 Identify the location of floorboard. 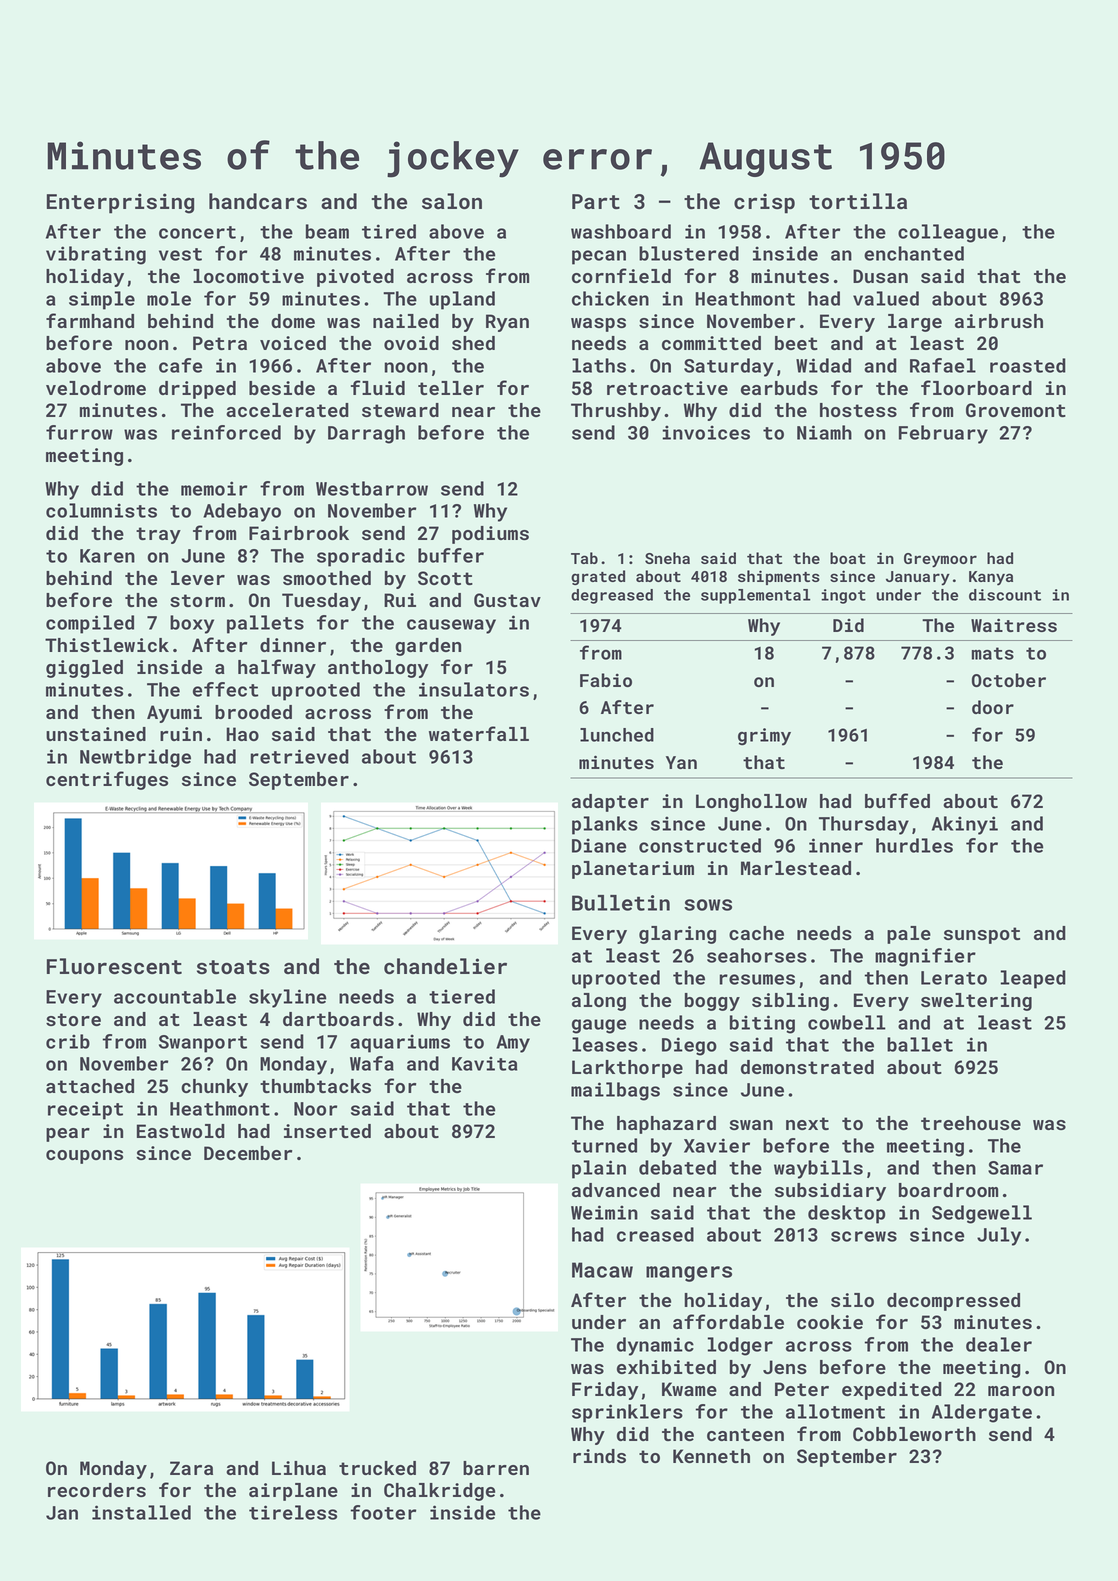
(976, 387).
